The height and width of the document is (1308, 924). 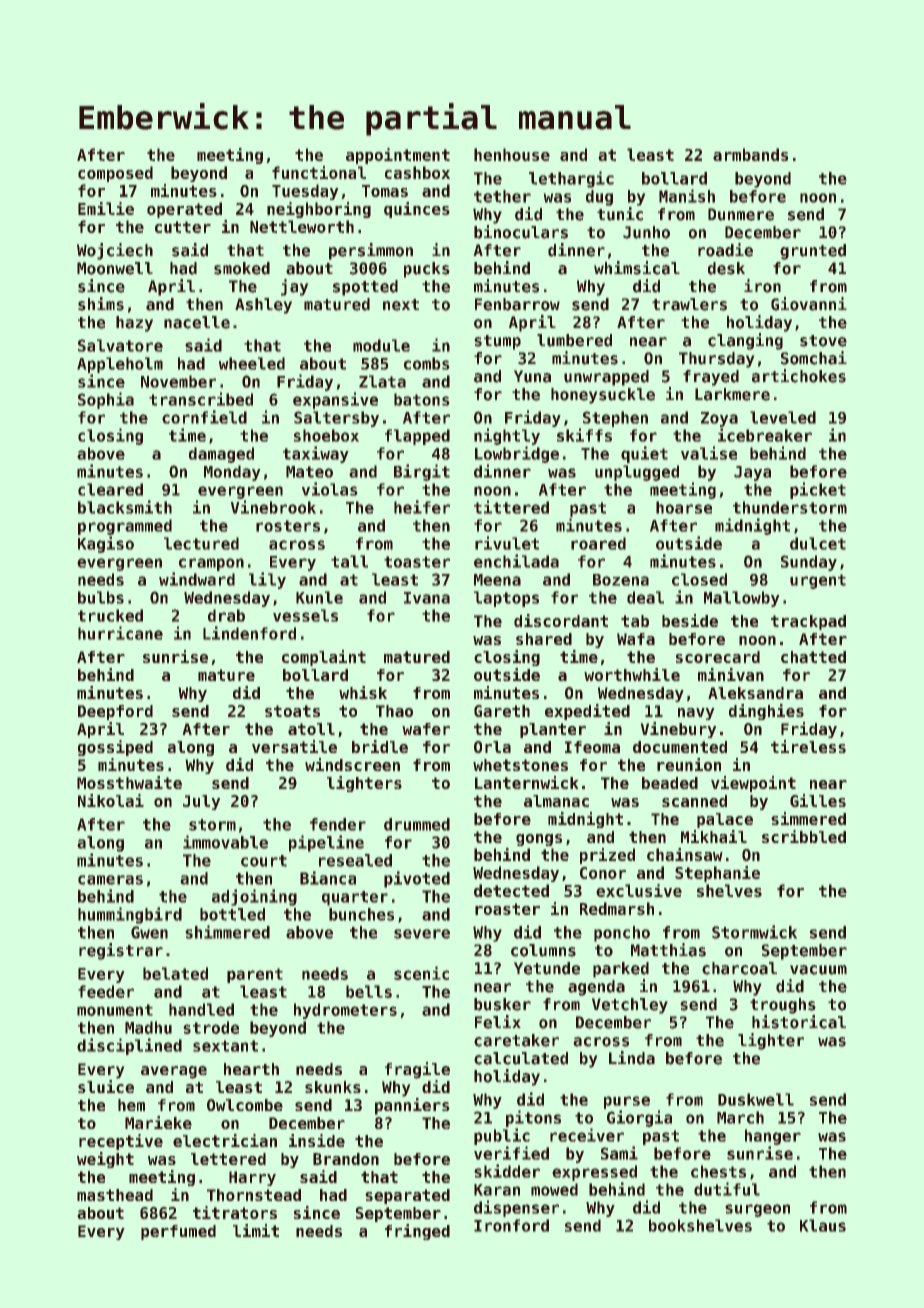 I want to click on July, so click(x=201, y=802).
